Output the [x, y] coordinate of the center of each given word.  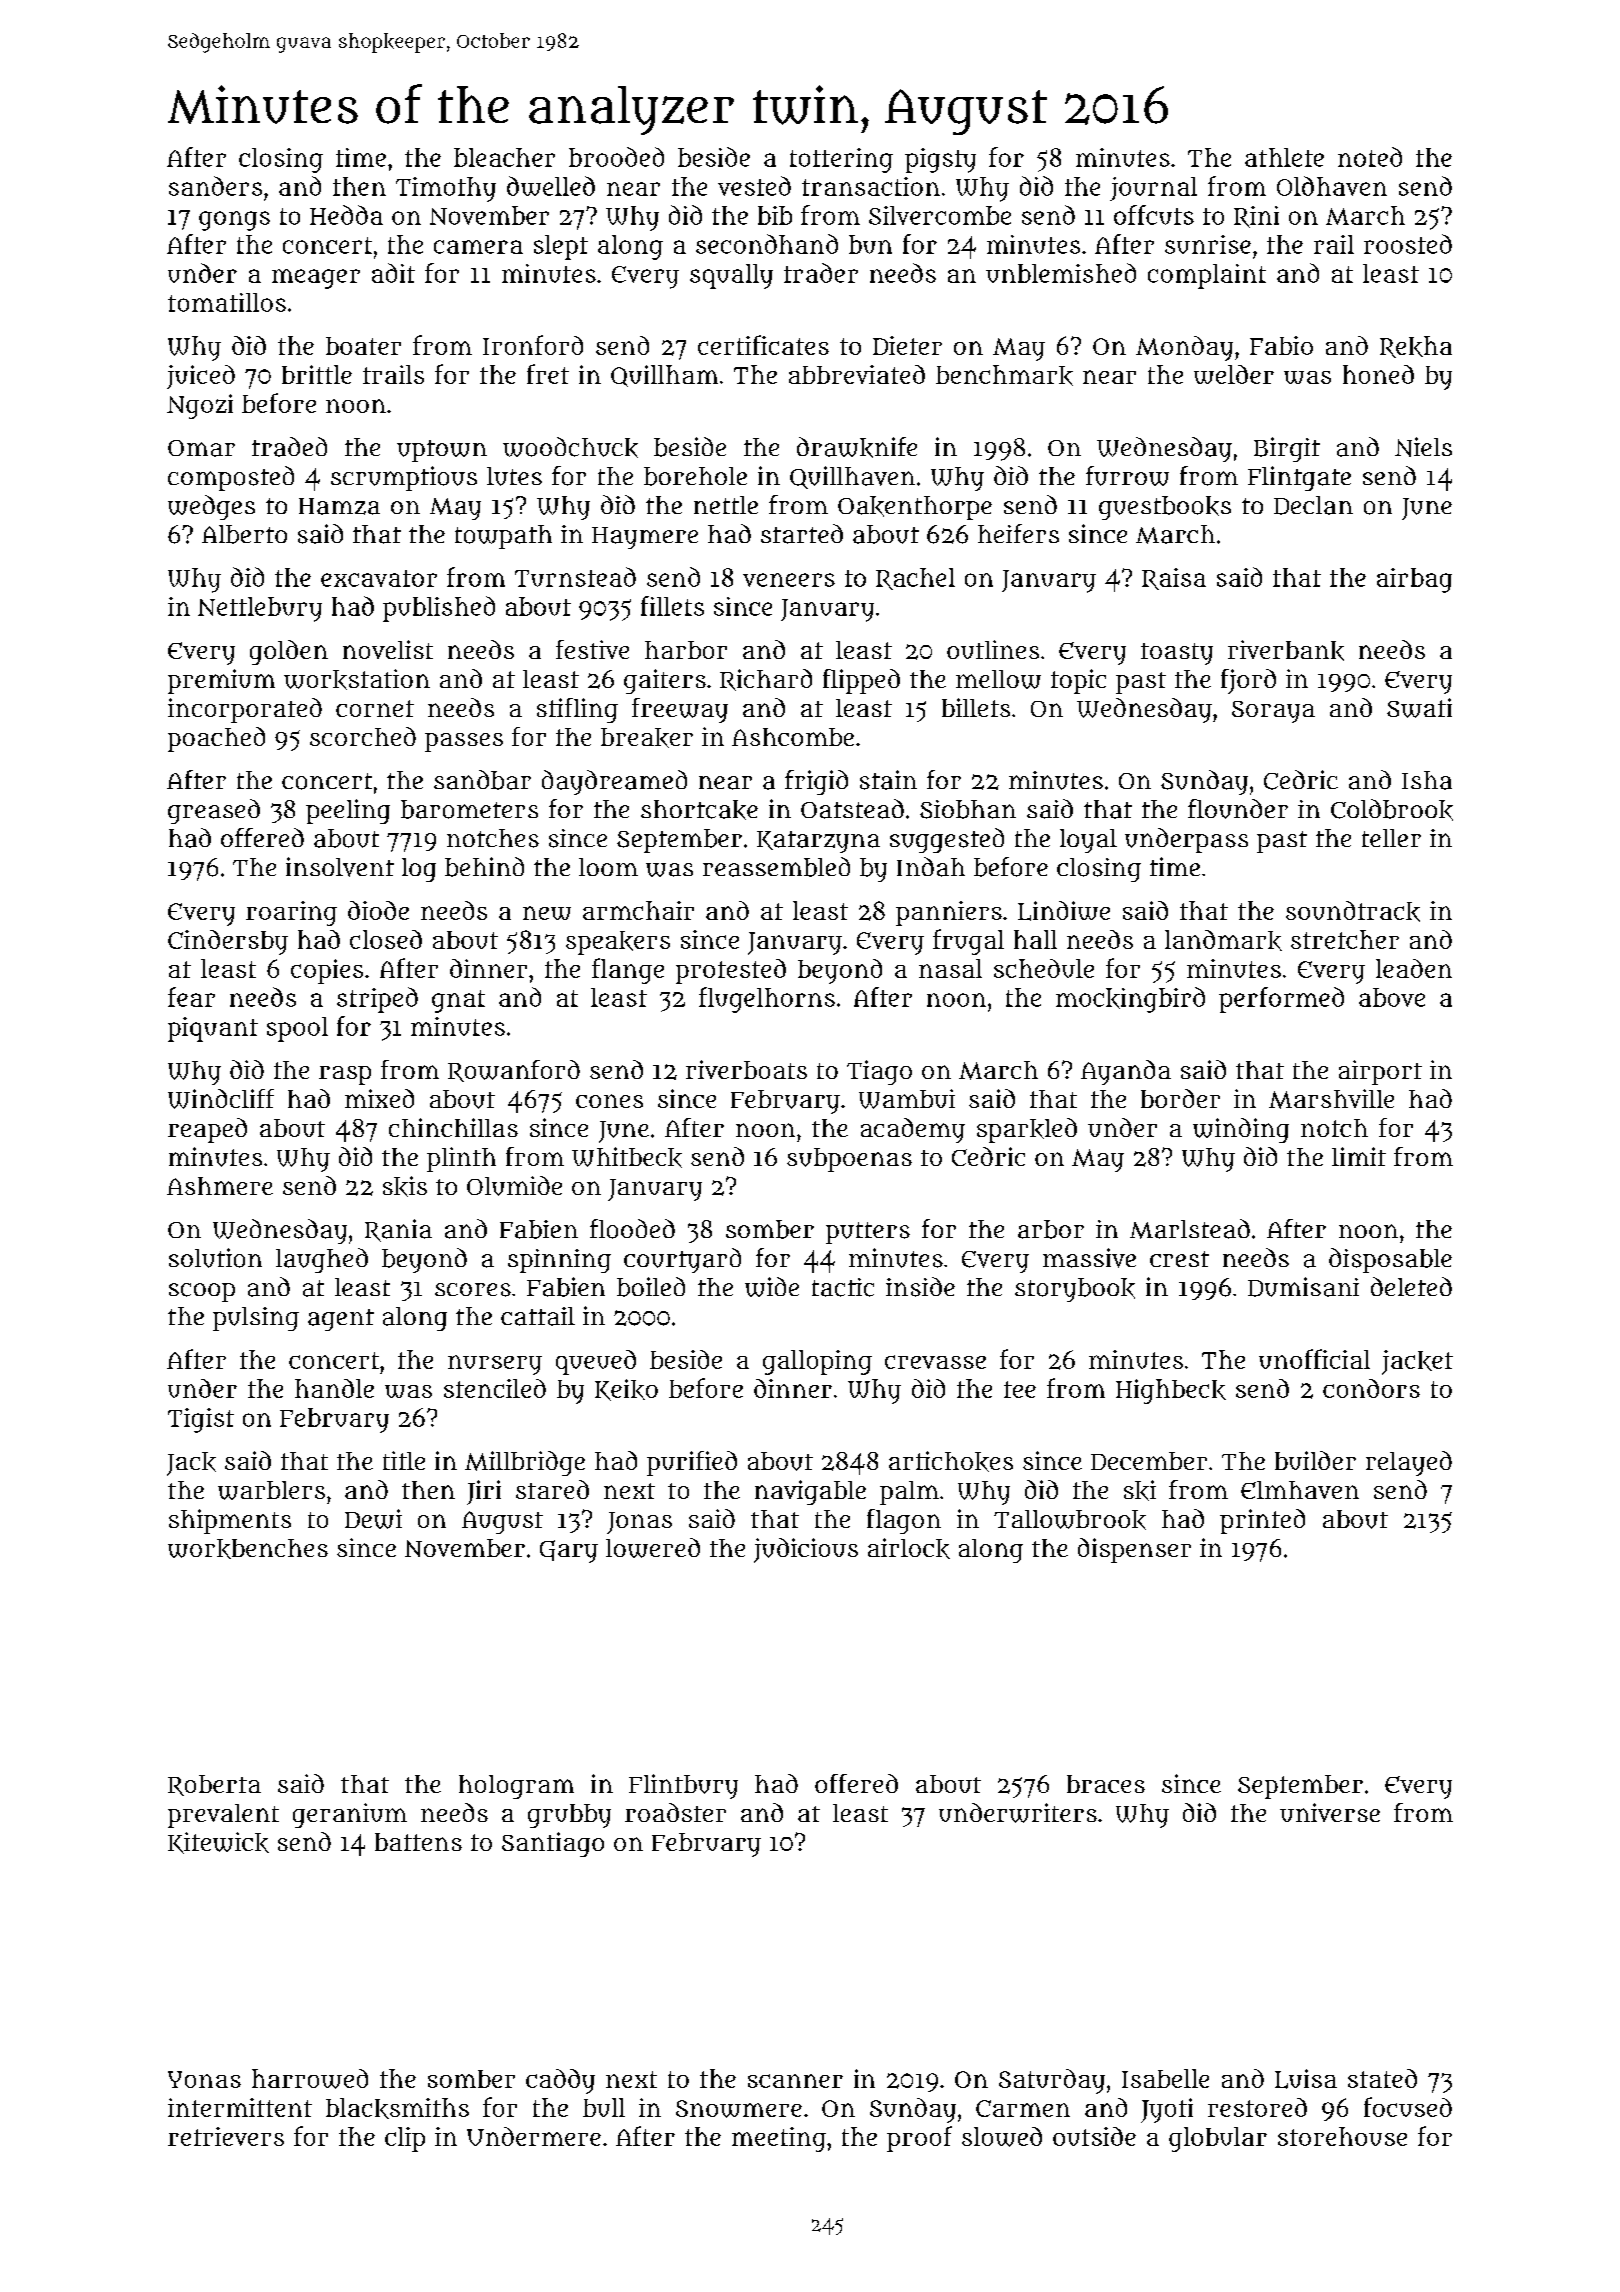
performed [1281, 1000]
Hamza [339, 506]
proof [919, 2139]
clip [405, 2139]
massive [1089, 1258]
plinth [461, 1159]
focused [1408, 2107]
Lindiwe [1064, 911]
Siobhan [968, 809]
